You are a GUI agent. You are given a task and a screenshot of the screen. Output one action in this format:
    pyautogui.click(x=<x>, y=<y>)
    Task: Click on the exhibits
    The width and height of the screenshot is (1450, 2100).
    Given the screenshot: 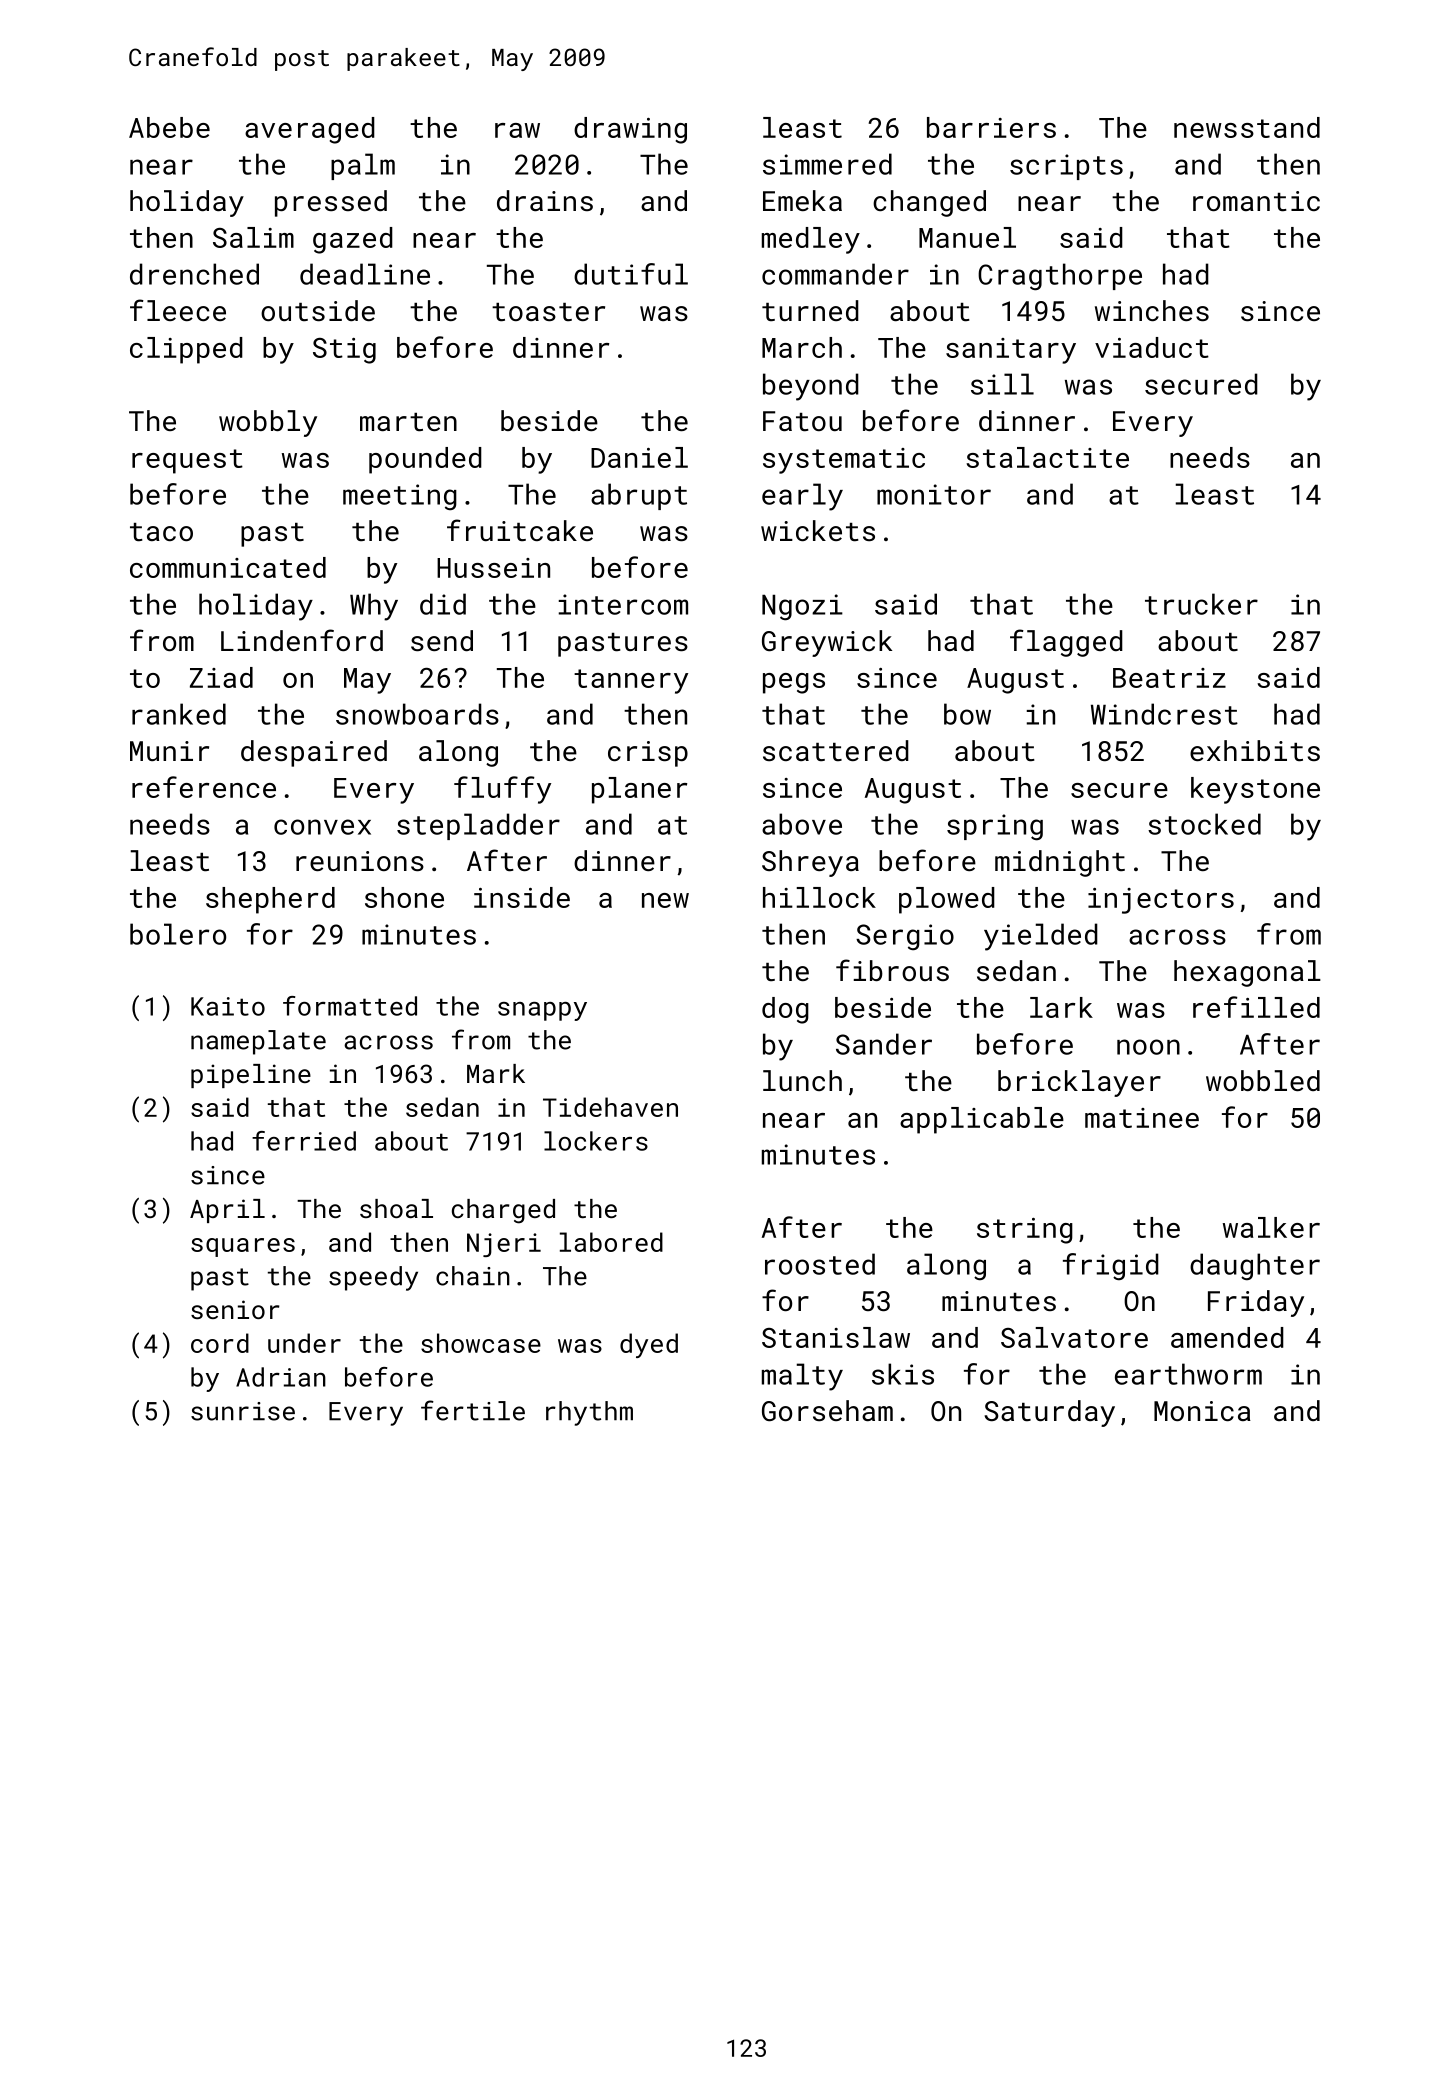 What is the action you would take?
    pyautogui.click(x=1255, y=751)
